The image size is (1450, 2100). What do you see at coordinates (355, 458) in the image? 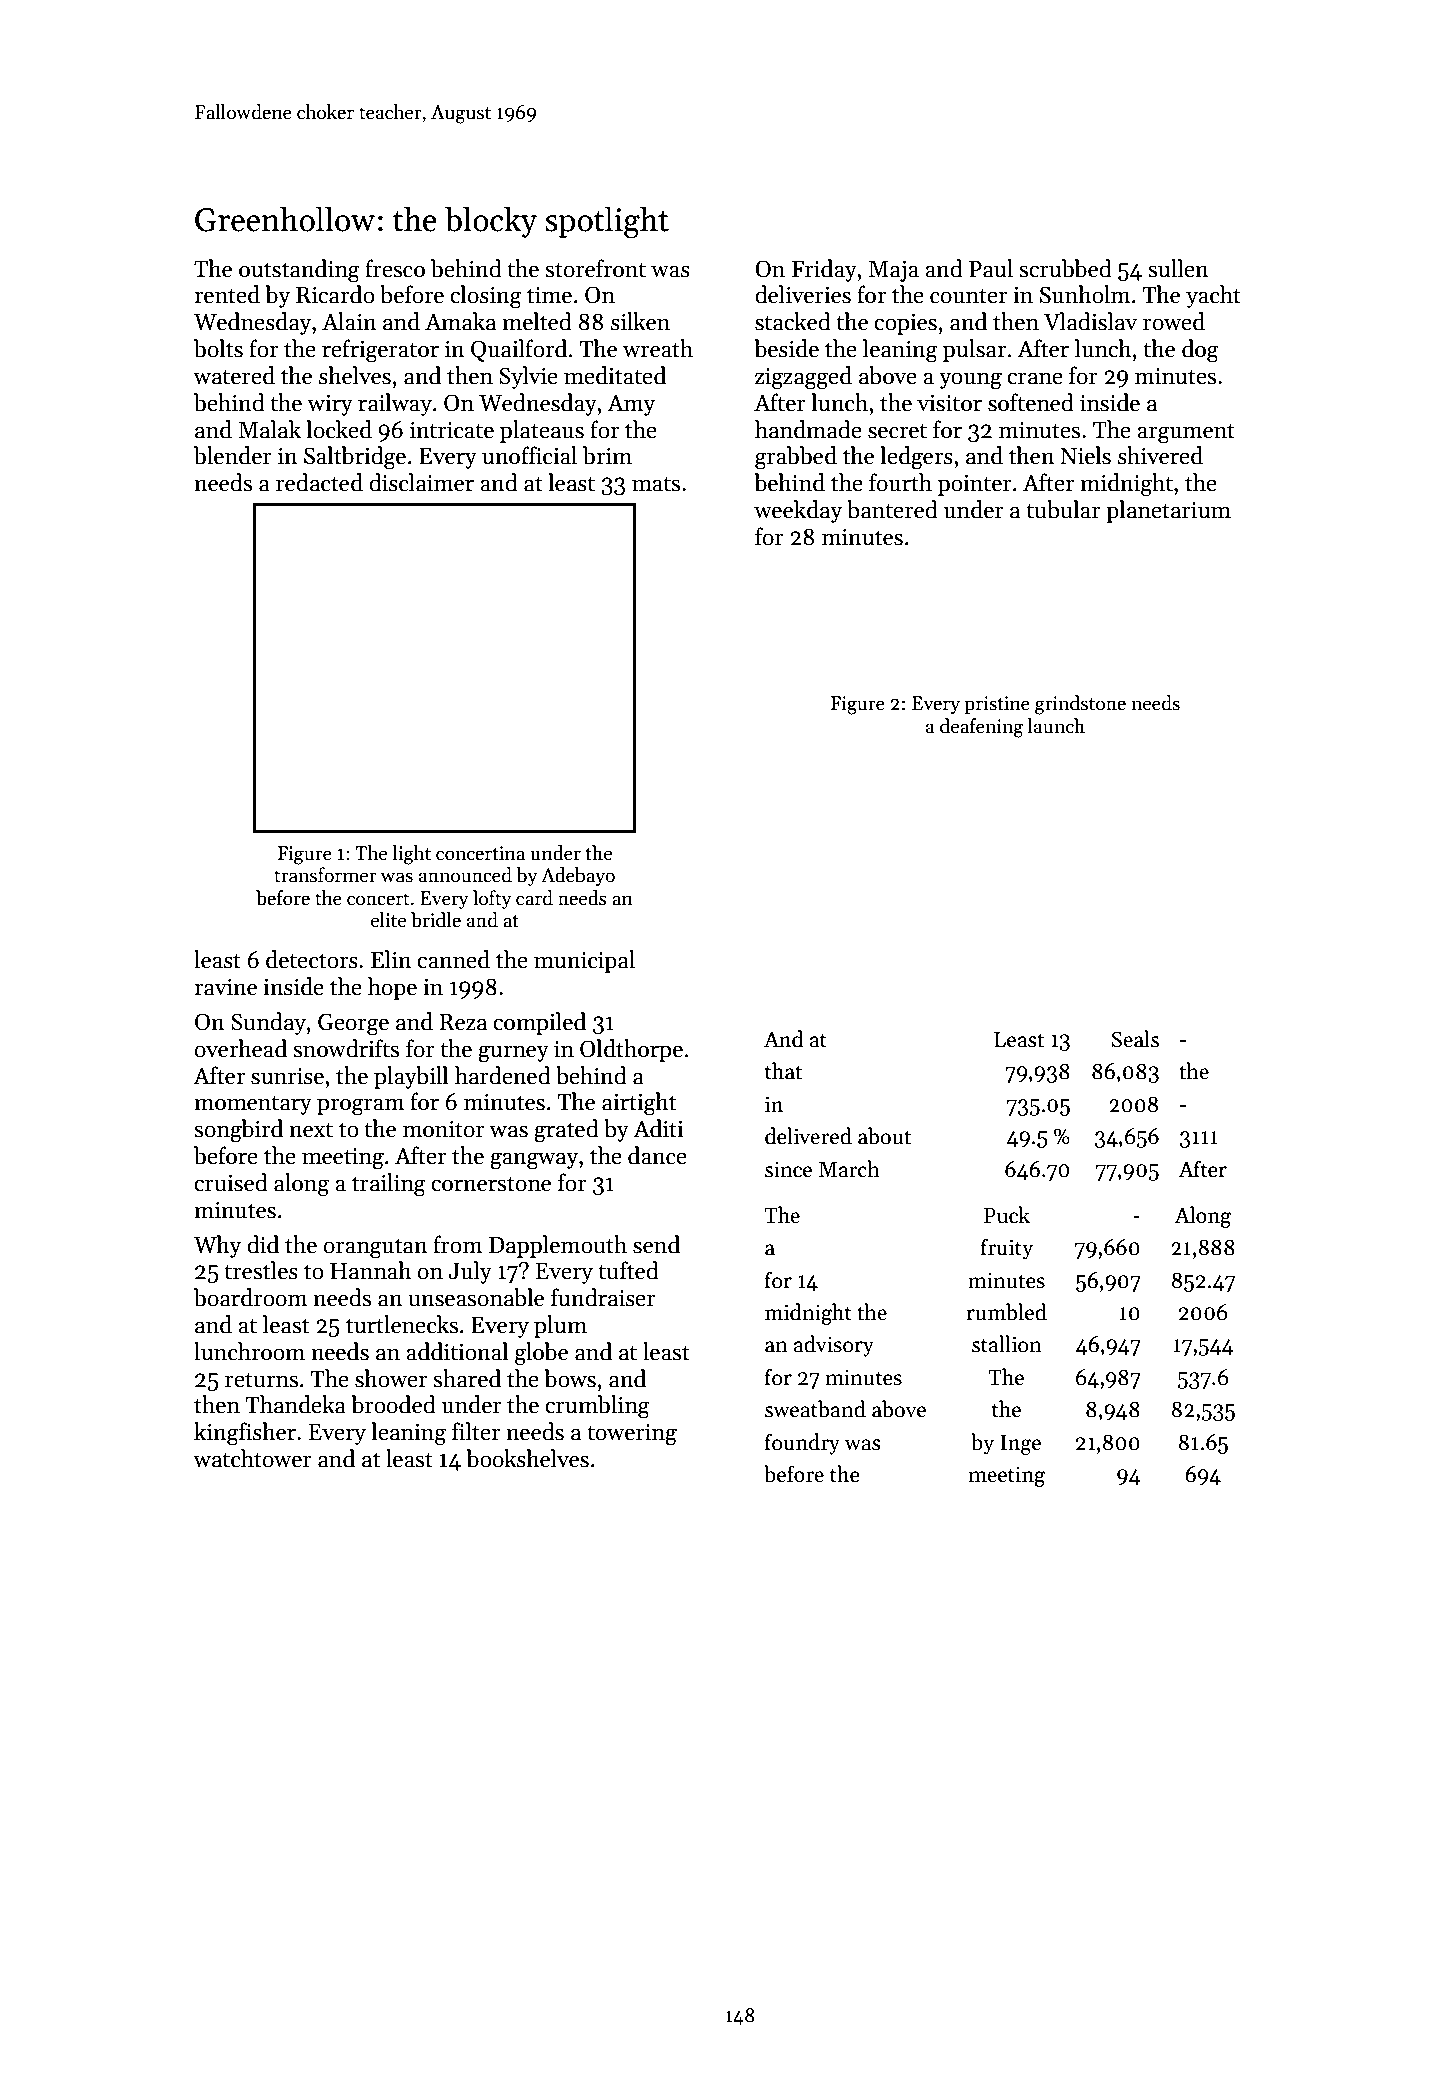
I see `Saltbridge` at bounding box center [355, 458].
